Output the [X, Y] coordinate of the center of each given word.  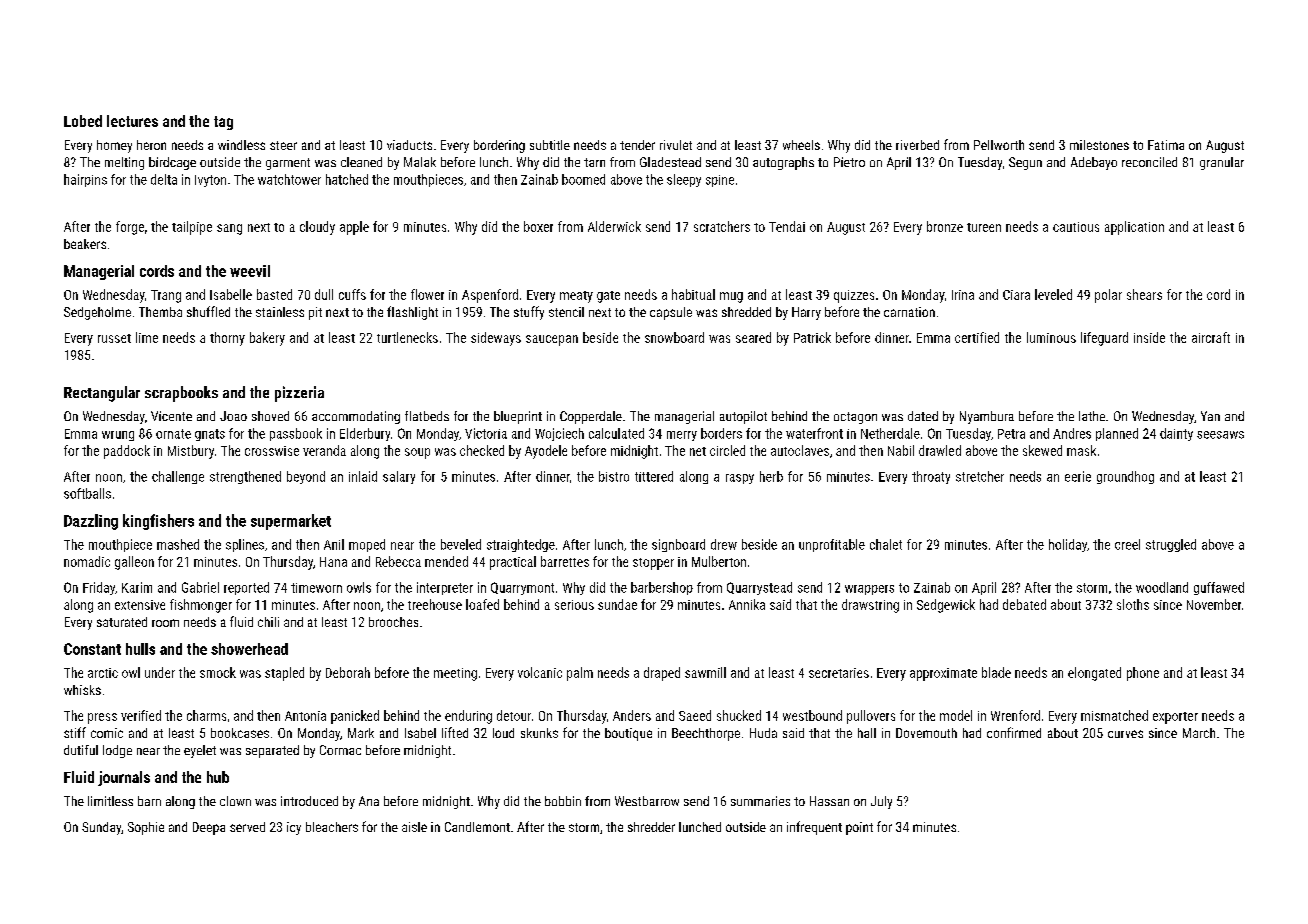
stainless [280, 312]
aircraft [1211, 337]
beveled [461, 544]
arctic [103, 673]
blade [996, 672]
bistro [614, 476]
